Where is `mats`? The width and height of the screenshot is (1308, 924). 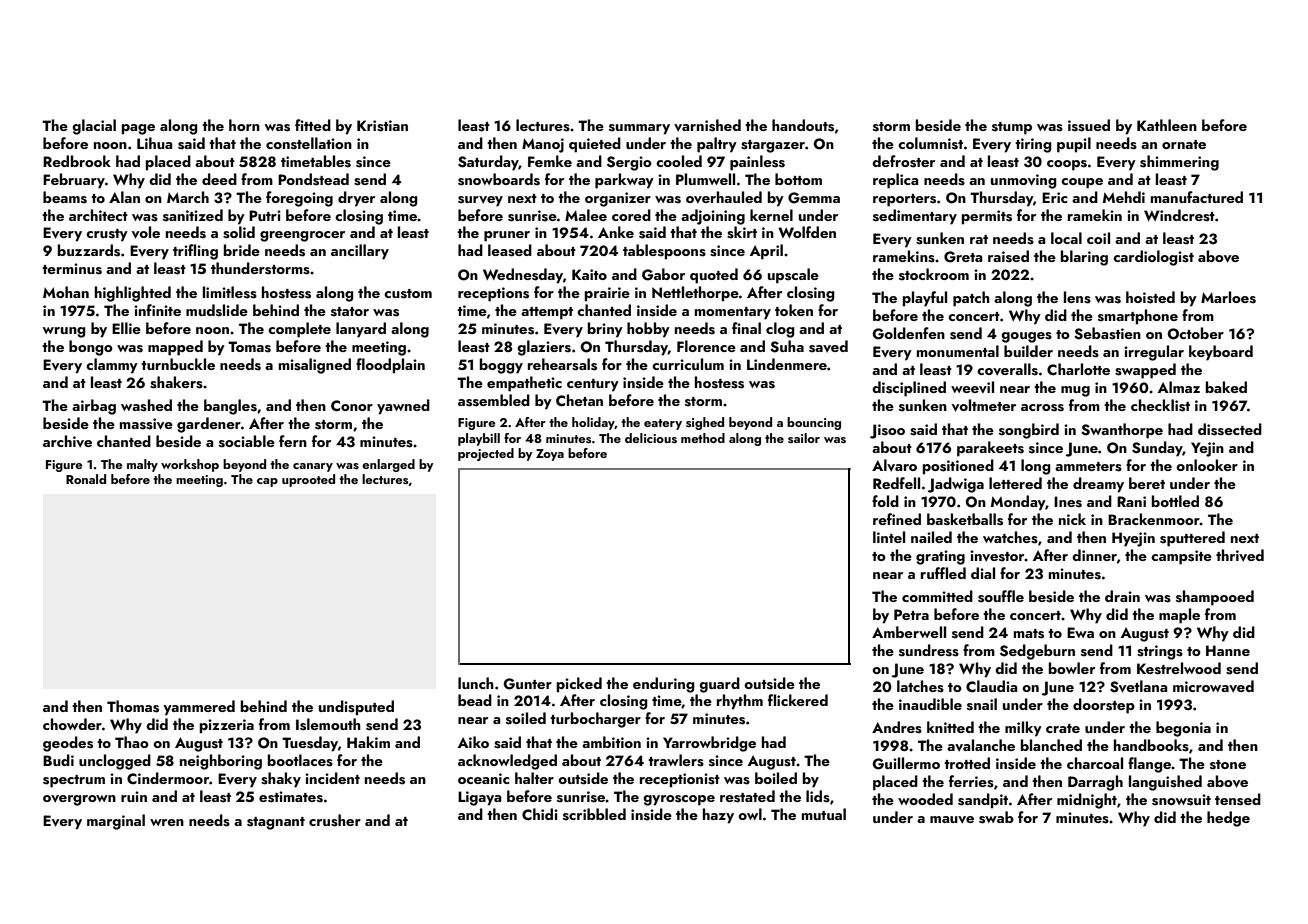
mats is located at coordinates (1029, 634).
